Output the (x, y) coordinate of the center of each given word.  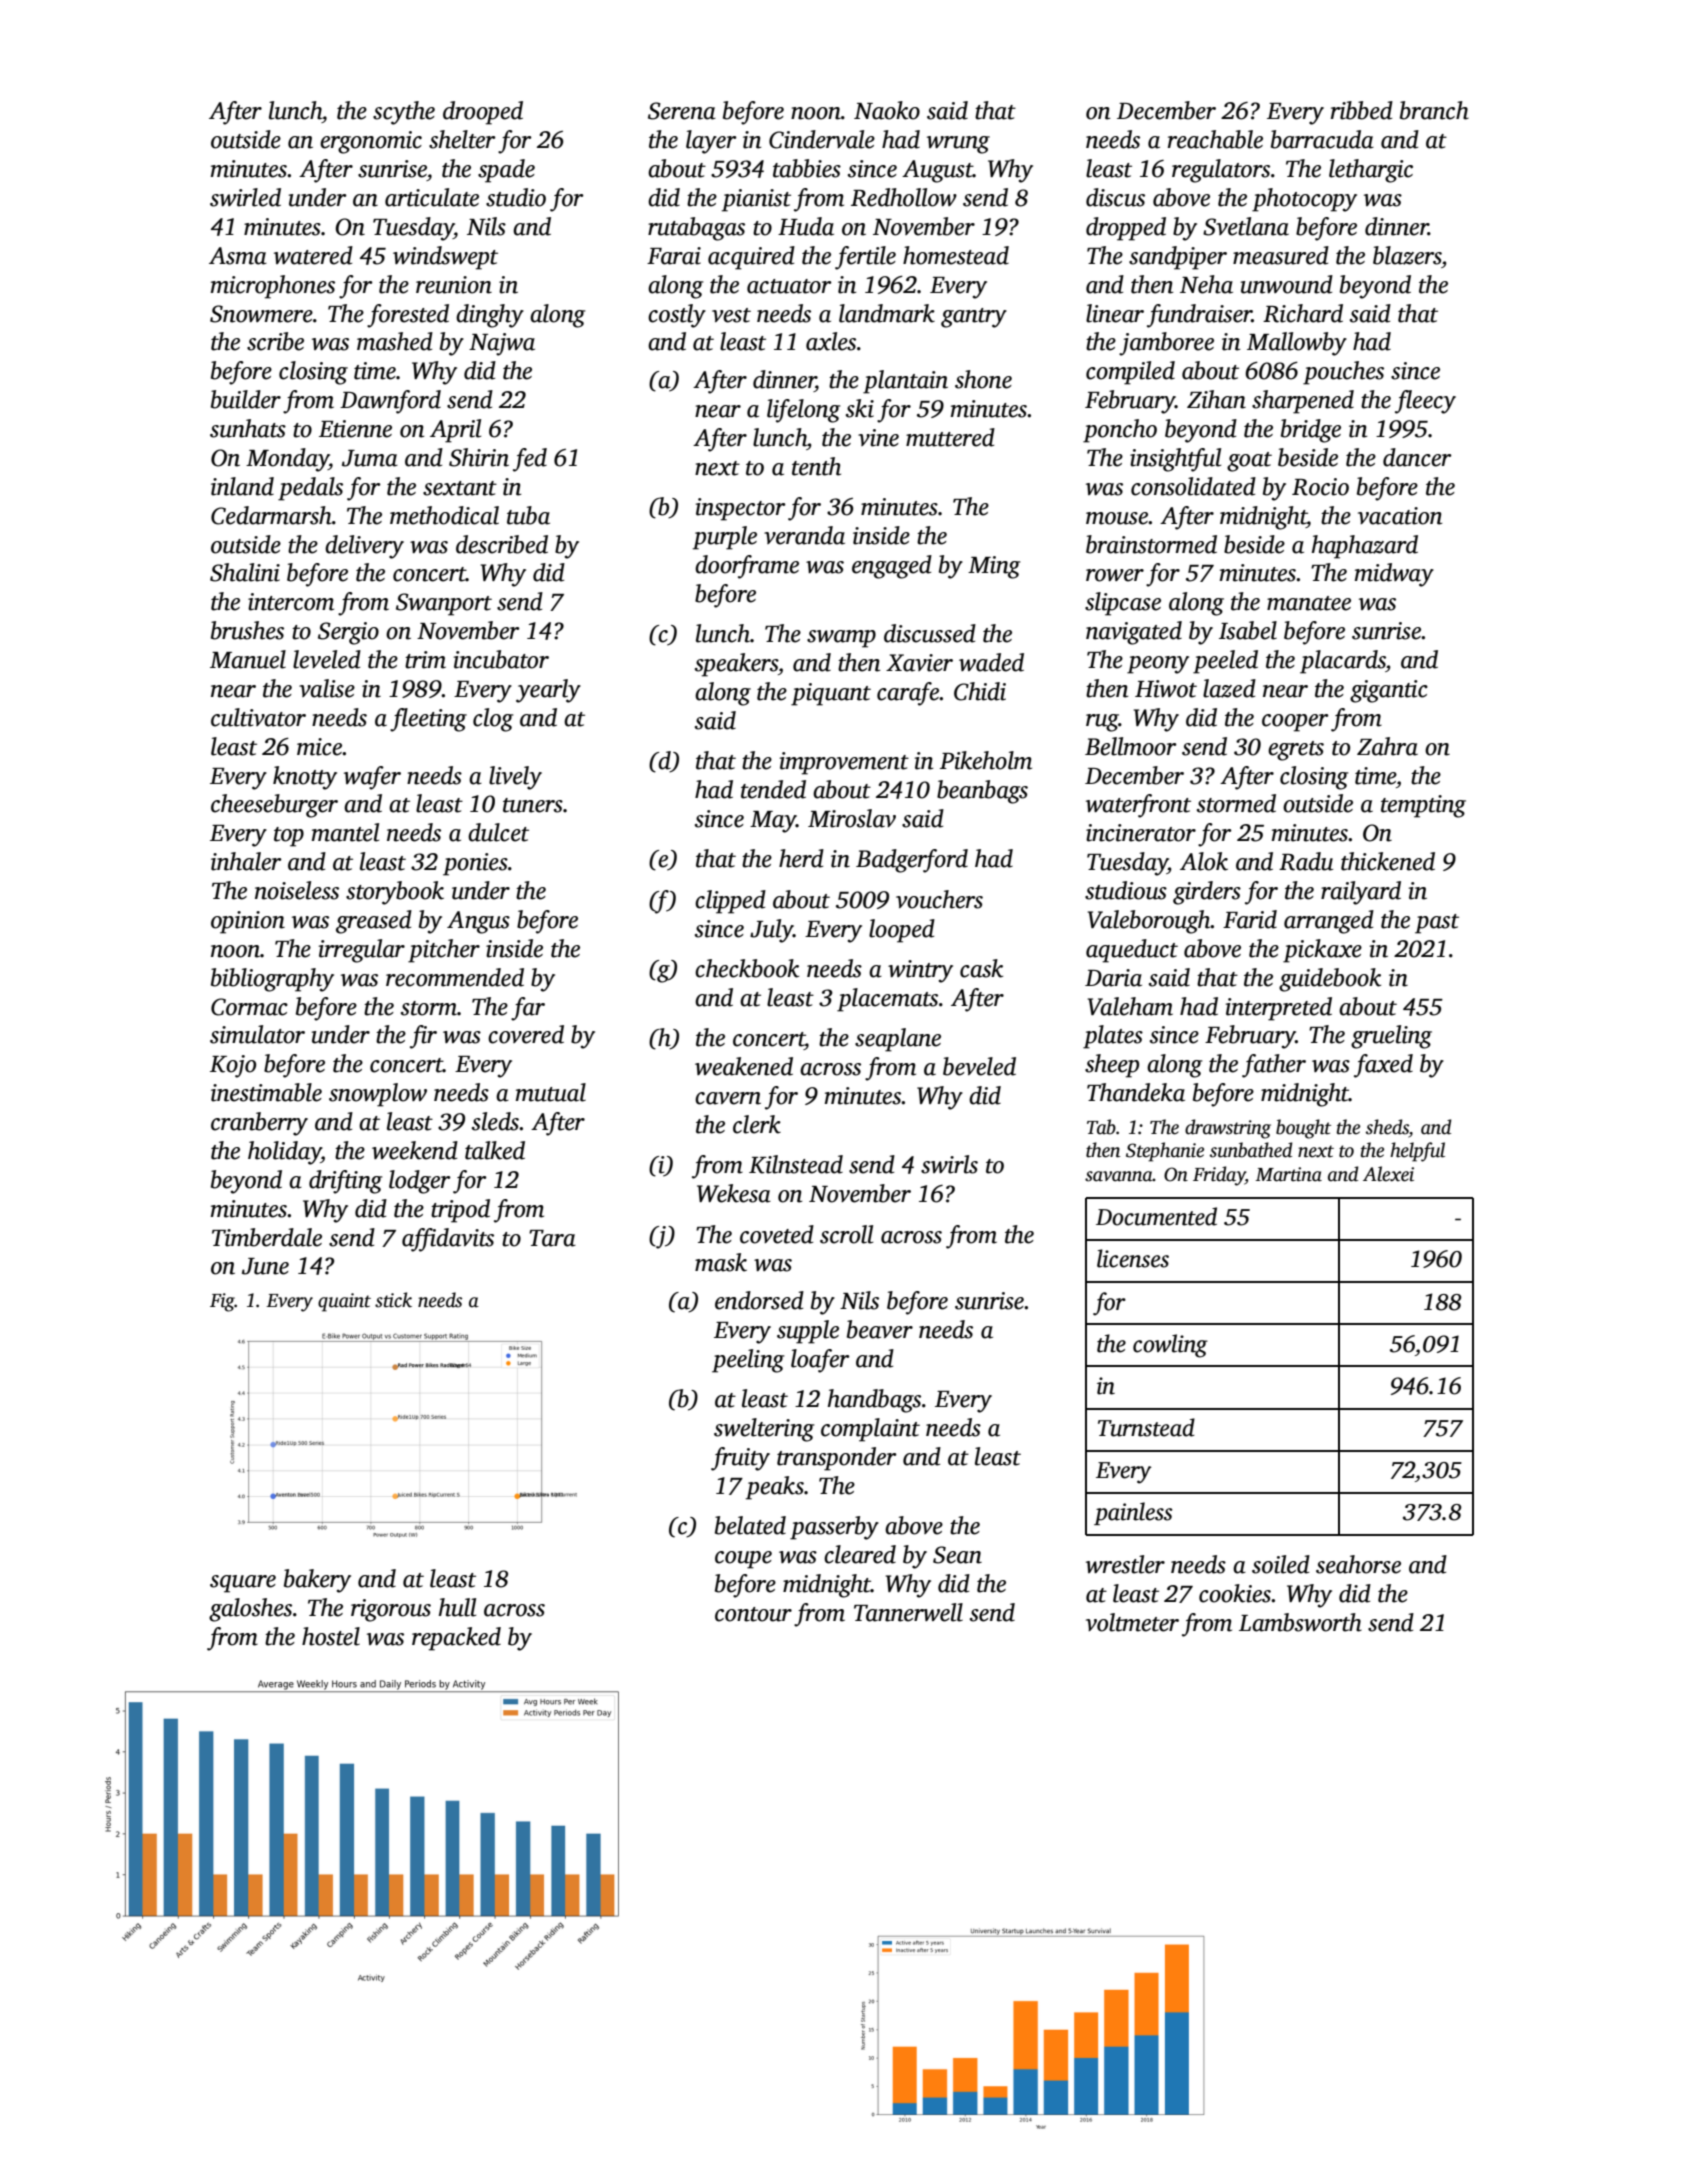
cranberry (259, 1124)
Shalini (245, 572)
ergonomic (371, 142)
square (243, 1584)
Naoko (887, 110)
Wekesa (734, 1193)
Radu (1306, 861)
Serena (682, 111)
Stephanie (1165, 1152)
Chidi (980, 691)
